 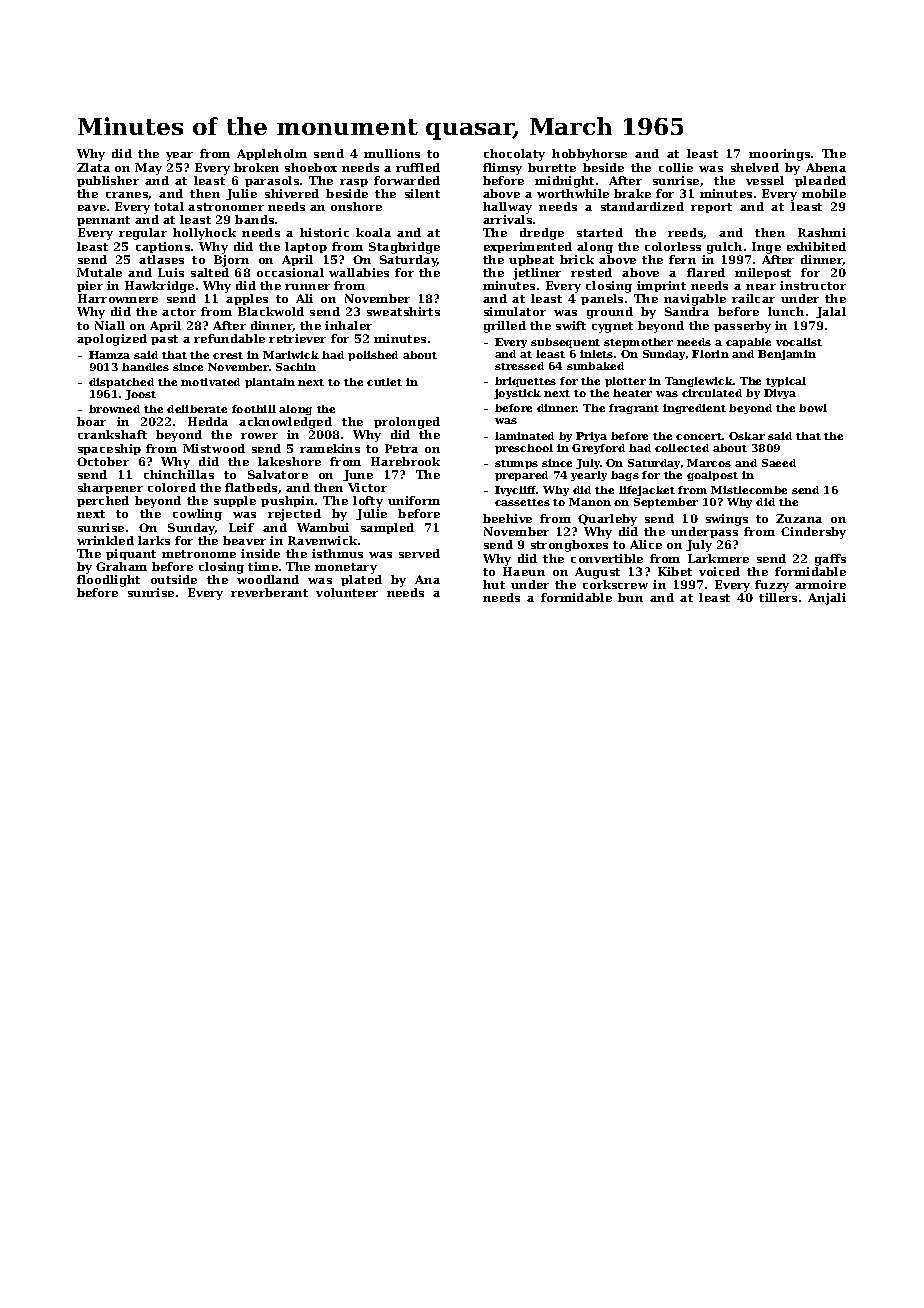 What do you see at coordinates (404, 248) in the screenshot?
I see `Stagbridge` at bounding box center [404, 248].
